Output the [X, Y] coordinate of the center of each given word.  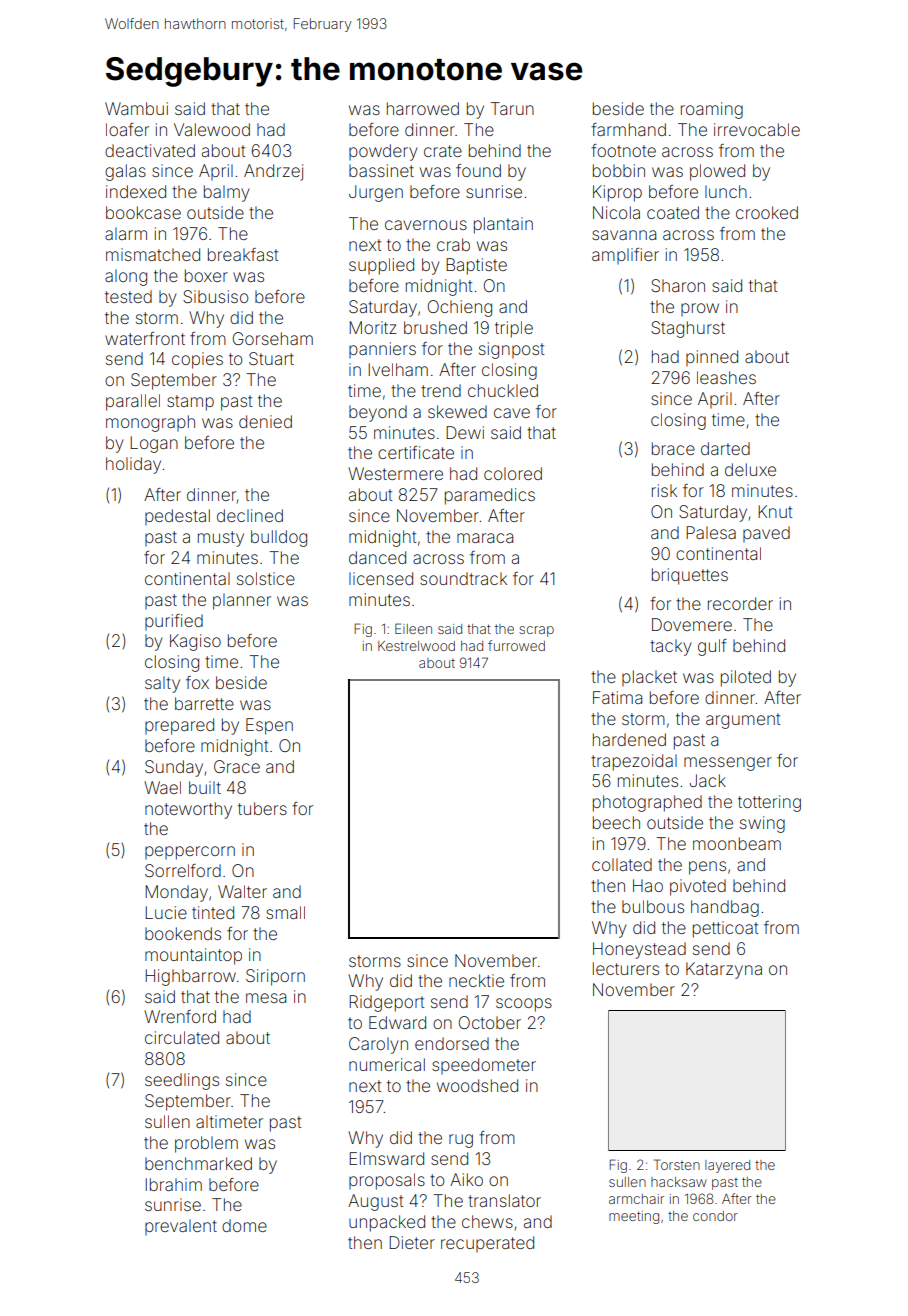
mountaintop [193, 956]
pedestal [177, 517]
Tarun [512, 108]
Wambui [136, 108]
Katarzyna [724, 970]
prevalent [181, 1227]
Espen [269, 726]
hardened [629, 739]
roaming [712, 110]
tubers [262, 808]
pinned [712, 358]
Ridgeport [386, 1003]
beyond [378, 413]
